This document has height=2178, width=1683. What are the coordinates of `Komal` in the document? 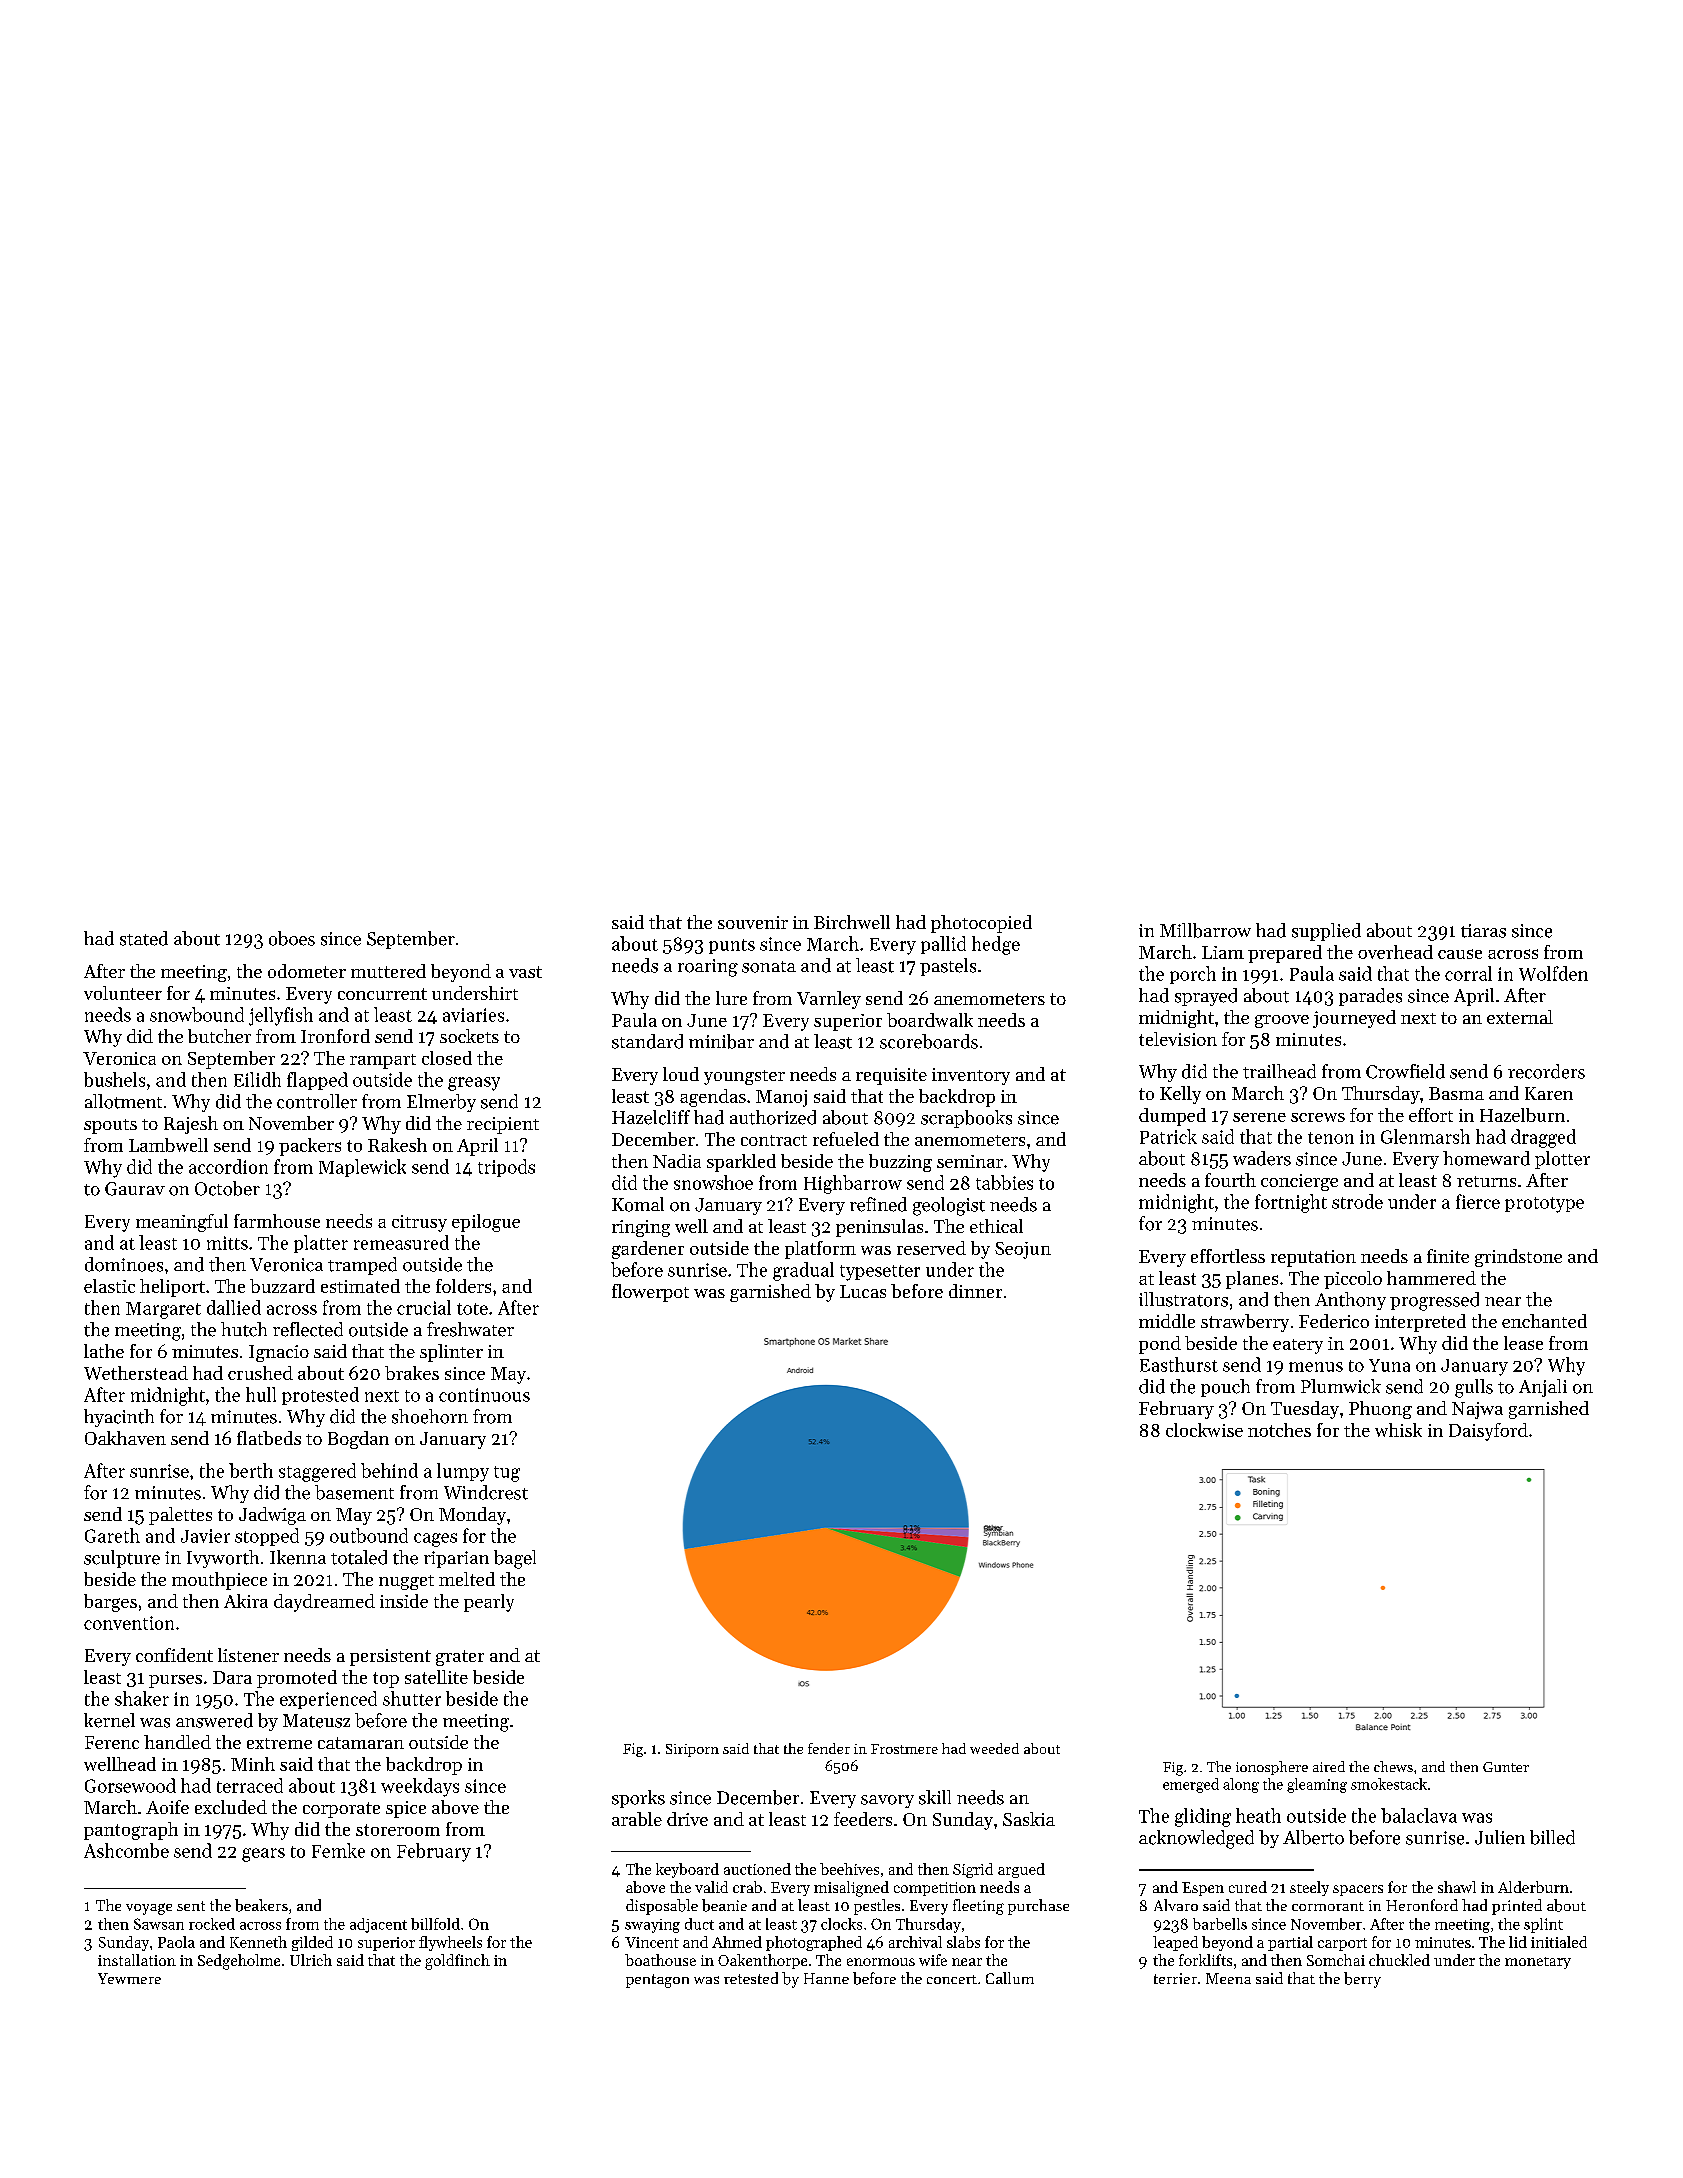 It's located at (638, 1204).
